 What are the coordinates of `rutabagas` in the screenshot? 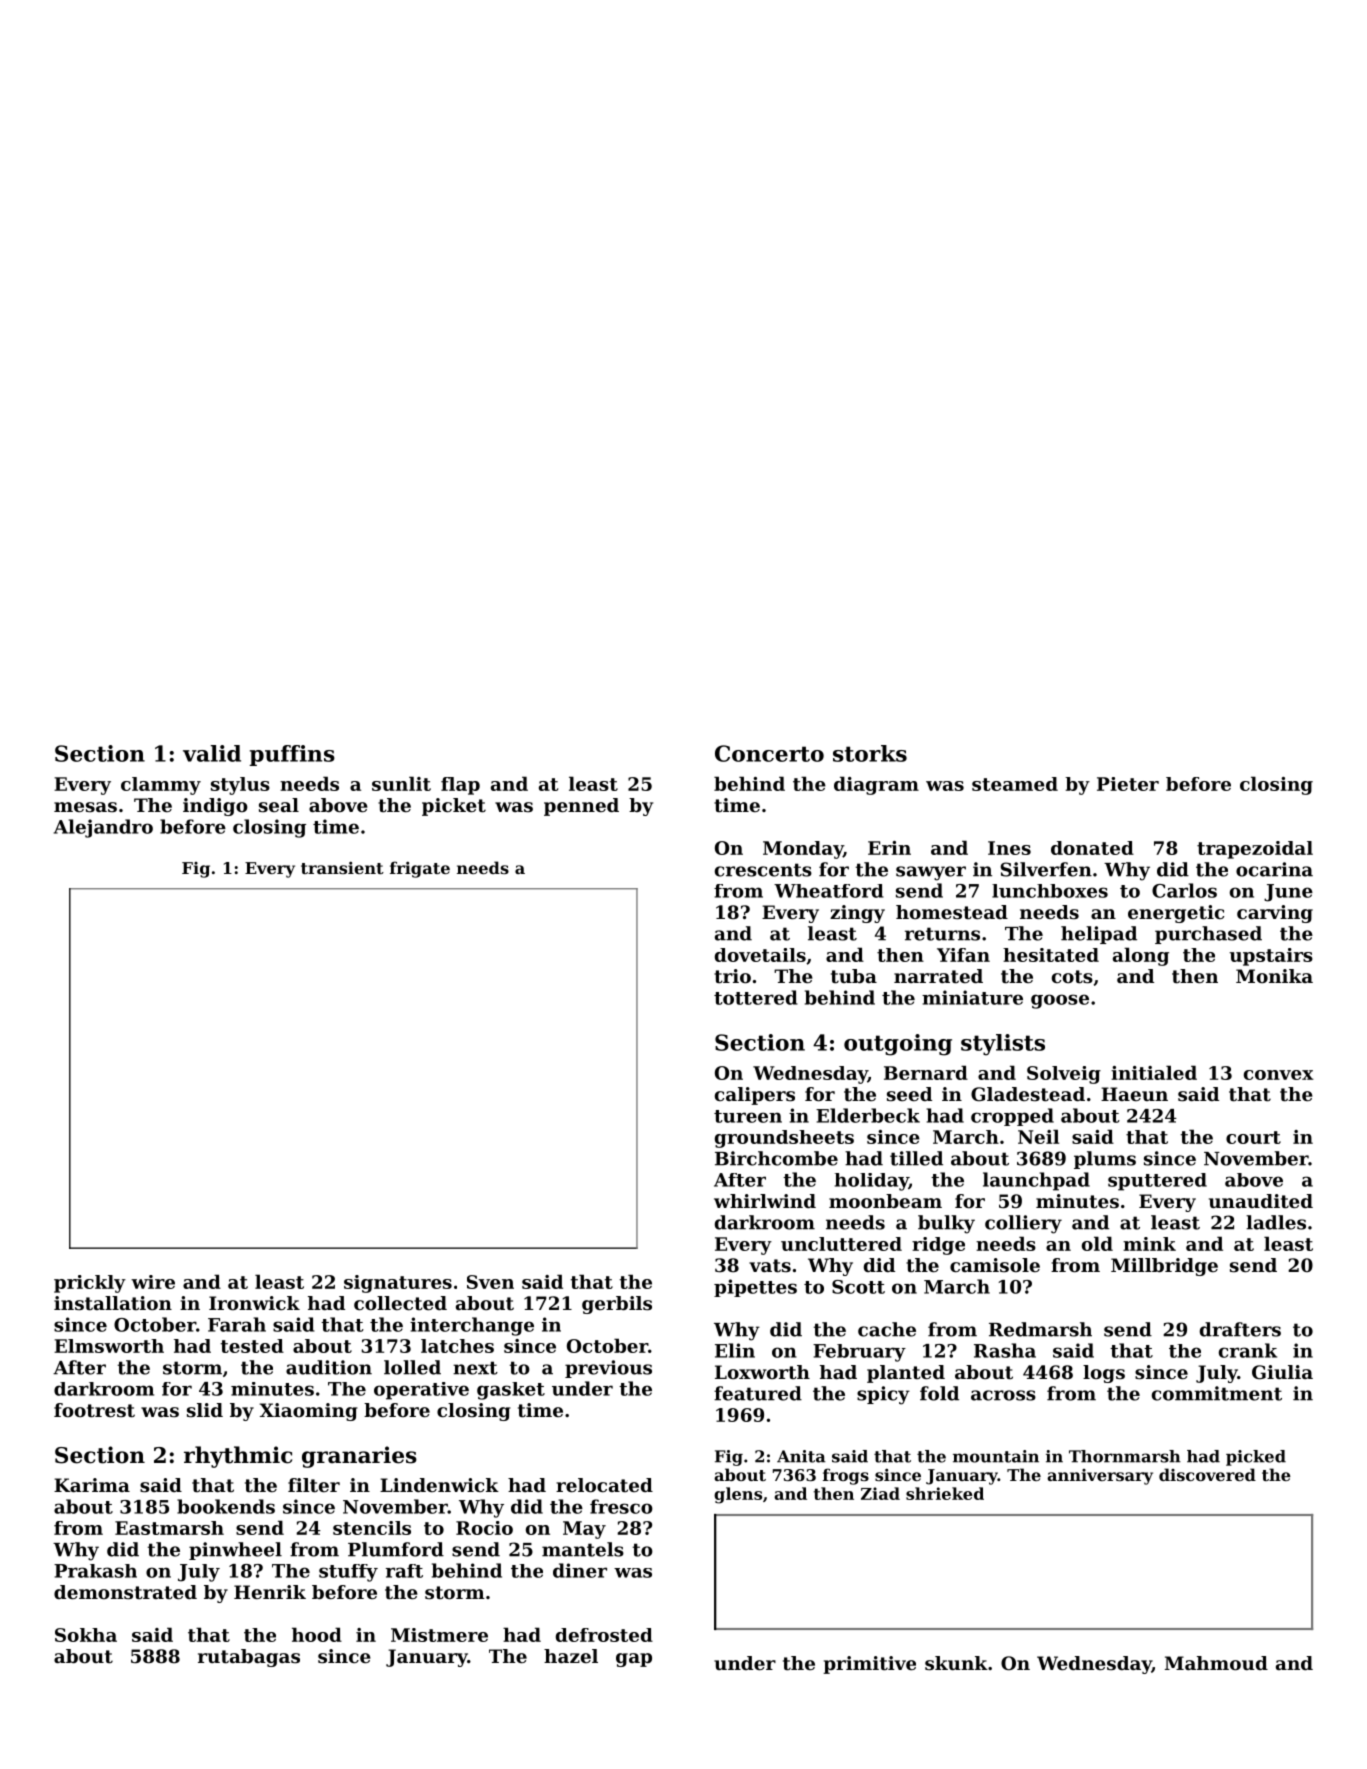 It's located at (249, 1658).
